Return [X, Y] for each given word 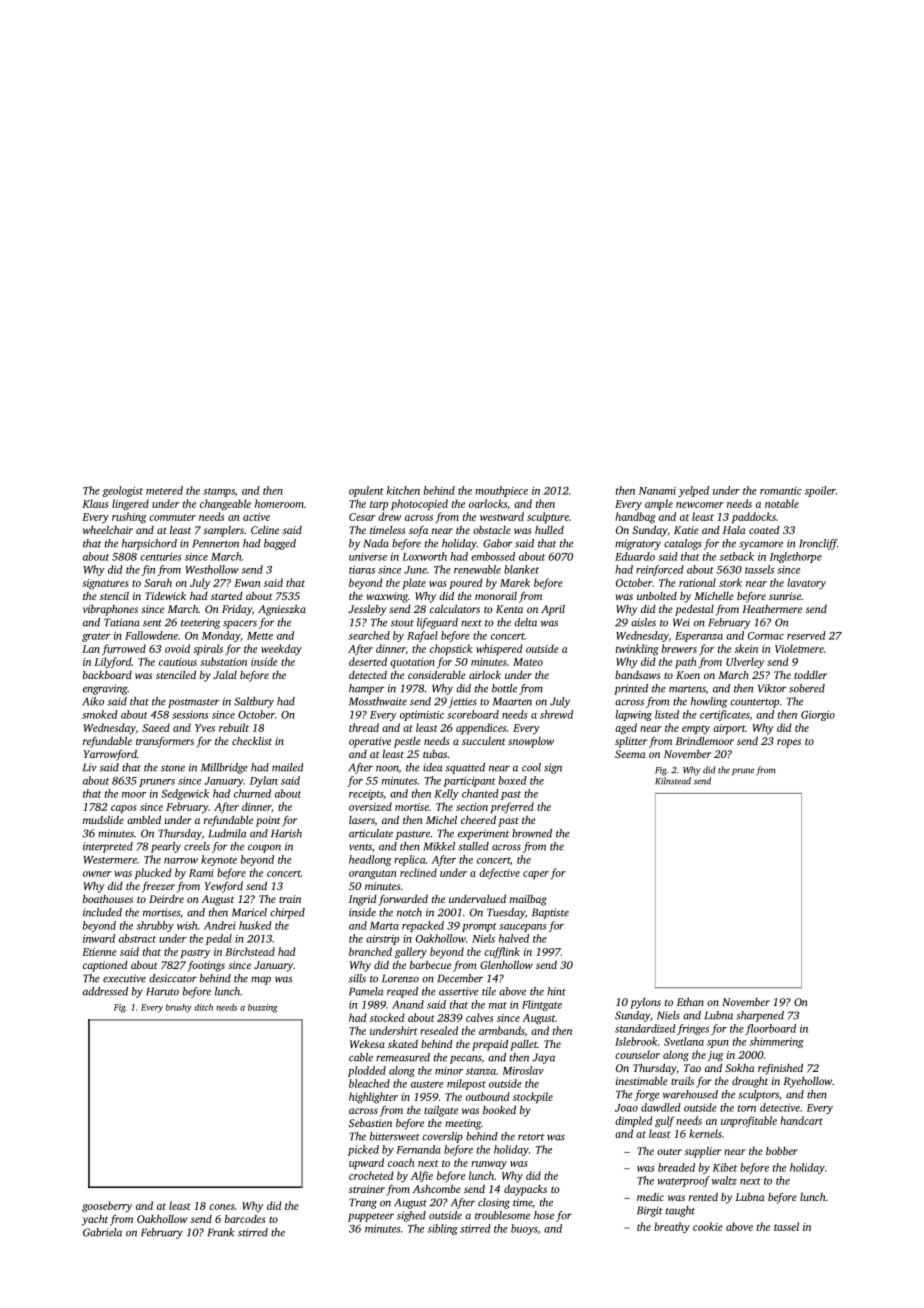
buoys [524, 1229]
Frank [221, 1232]
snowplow [531, 742]
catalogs [683, 544]
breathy [672, 1227]
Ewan [247, 583]
